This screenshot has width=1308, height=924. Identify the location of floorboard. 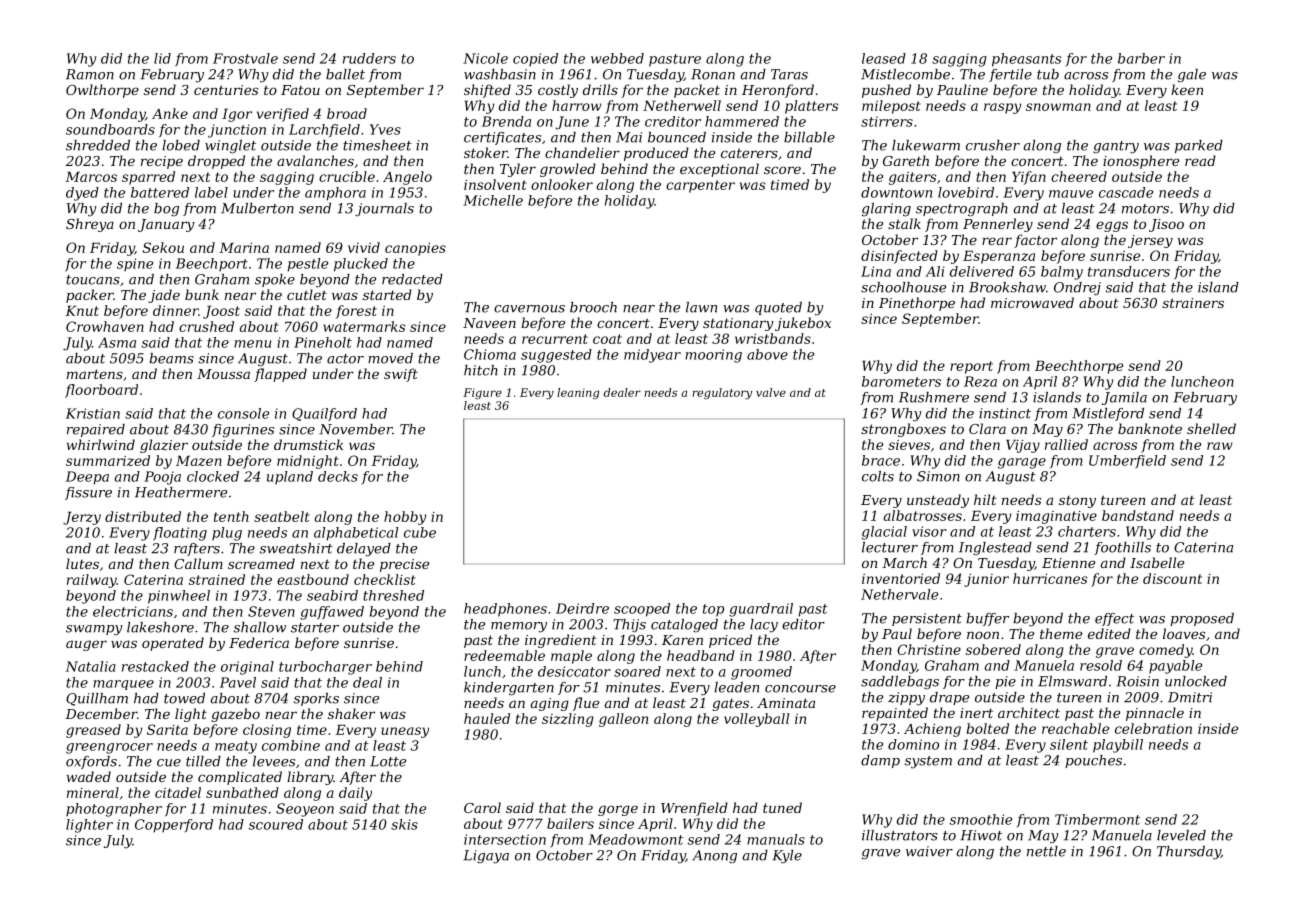
(101, 391).
